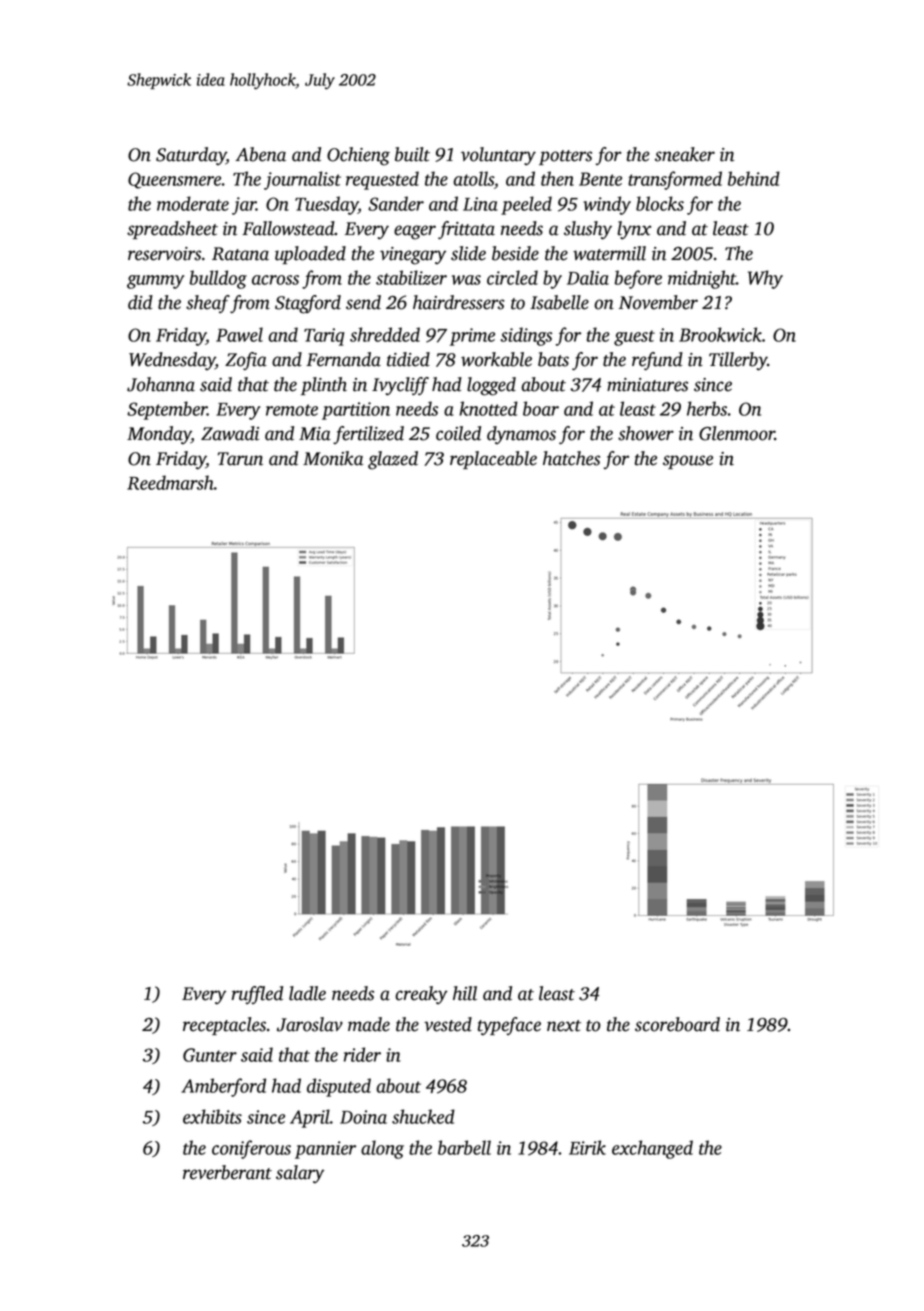  I want to click on barbell, so click(464, 1147).
